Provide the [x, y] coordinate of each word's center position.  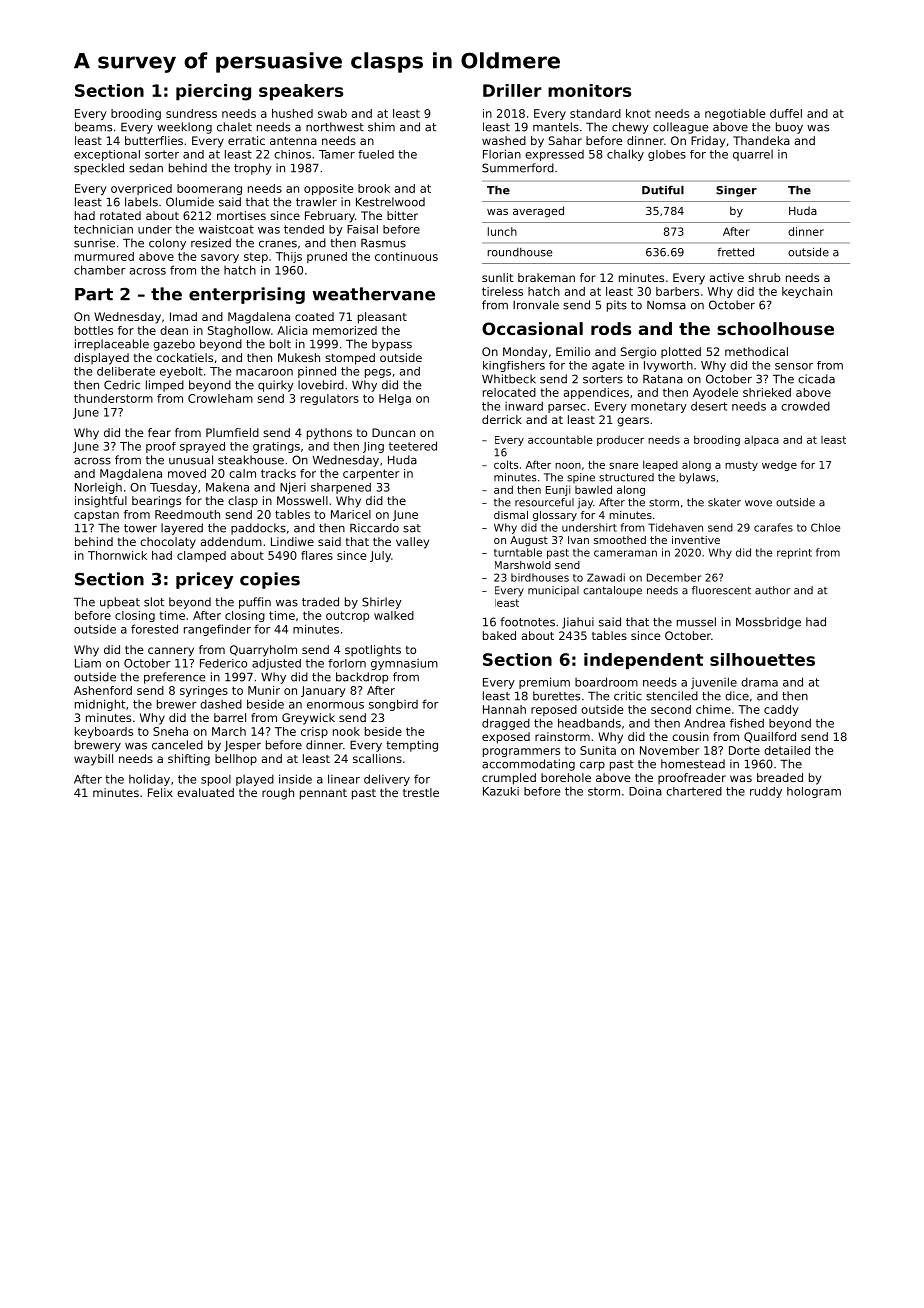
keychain [807, 292]
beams [93, 127]
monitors [589, 90]
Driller [512, 90]
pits [617, 306]
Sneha [170, 731]
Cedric [122, 385]
